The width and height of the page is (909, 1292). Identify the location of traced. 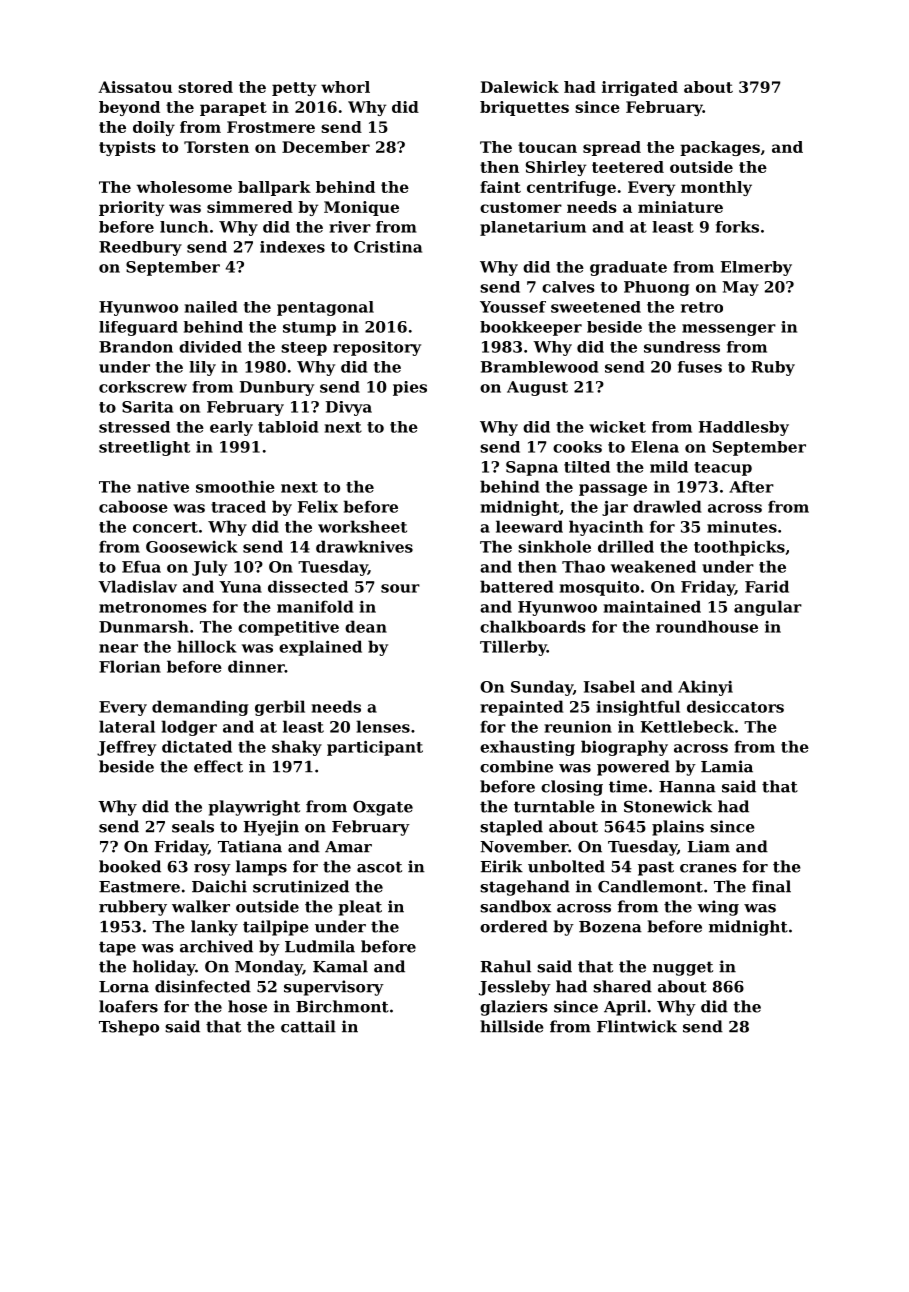
(238, 506).
